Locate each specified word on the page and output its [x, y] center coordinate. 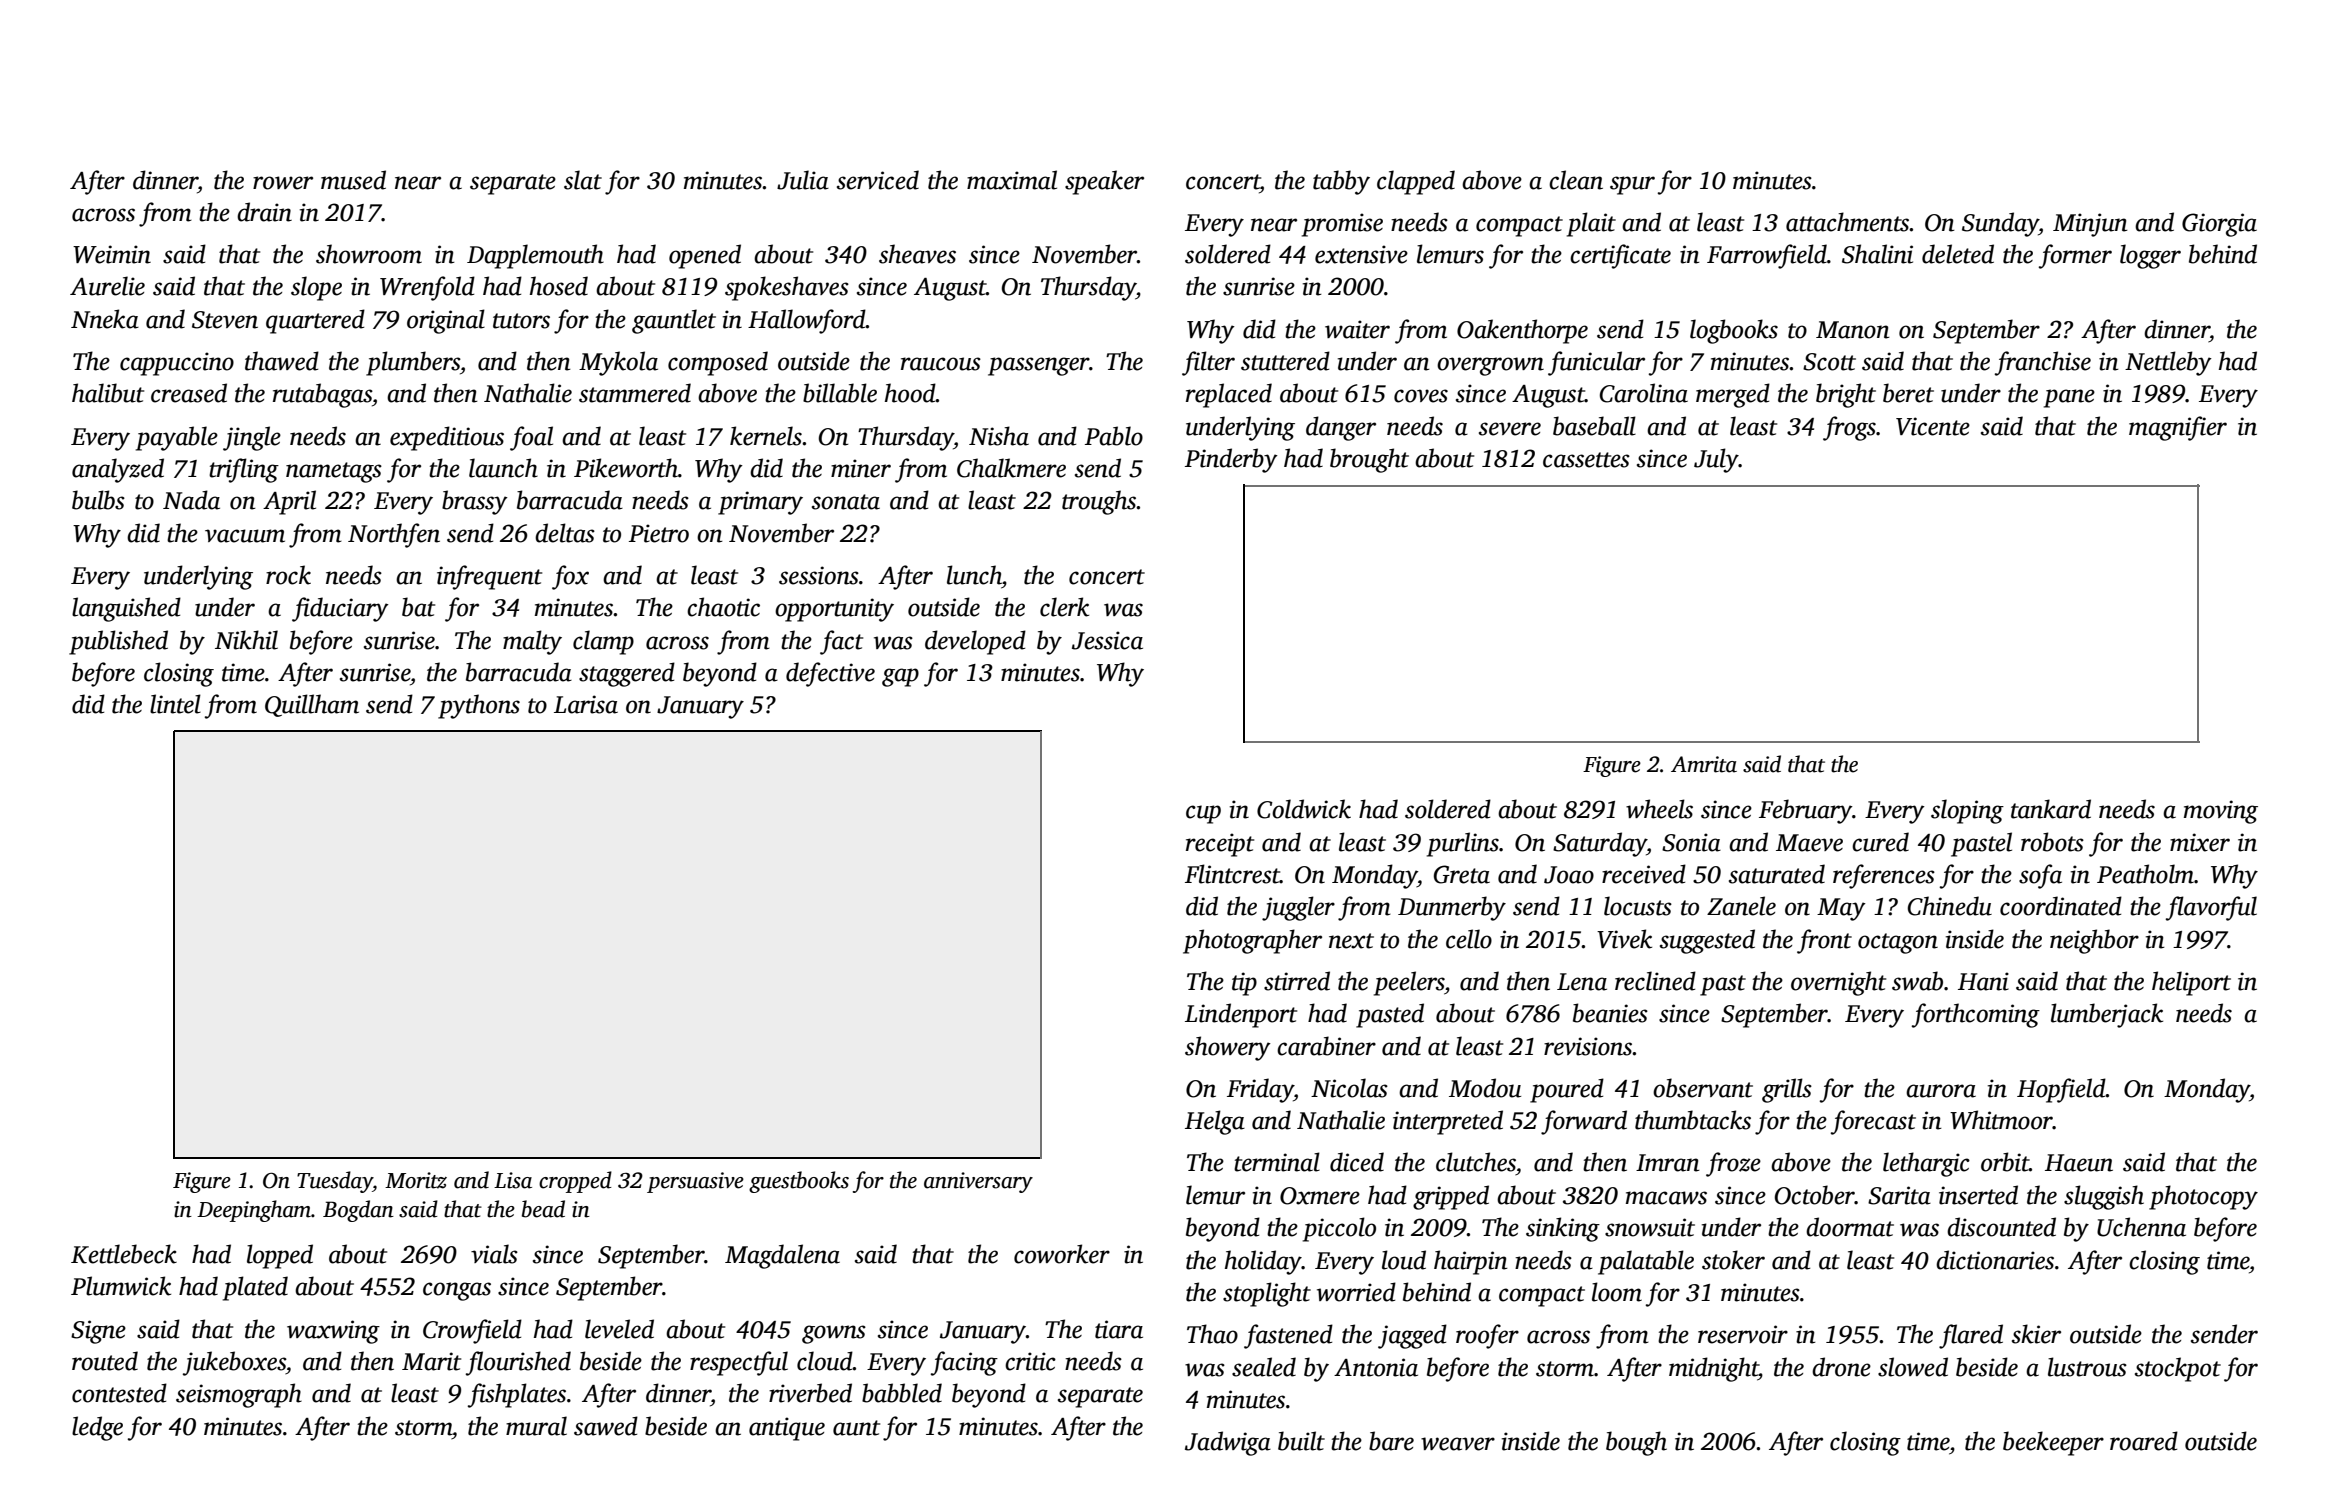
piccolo [1339, 1229]
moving [2221, 812]
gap [900, 677]
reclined [1655, 981]
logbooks [1734, 331]
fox [570, 577]
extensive [1361, 254]
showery [1228, 1048]
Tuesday [335, 1182]
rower [283, 183]
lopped [280, 1256]
